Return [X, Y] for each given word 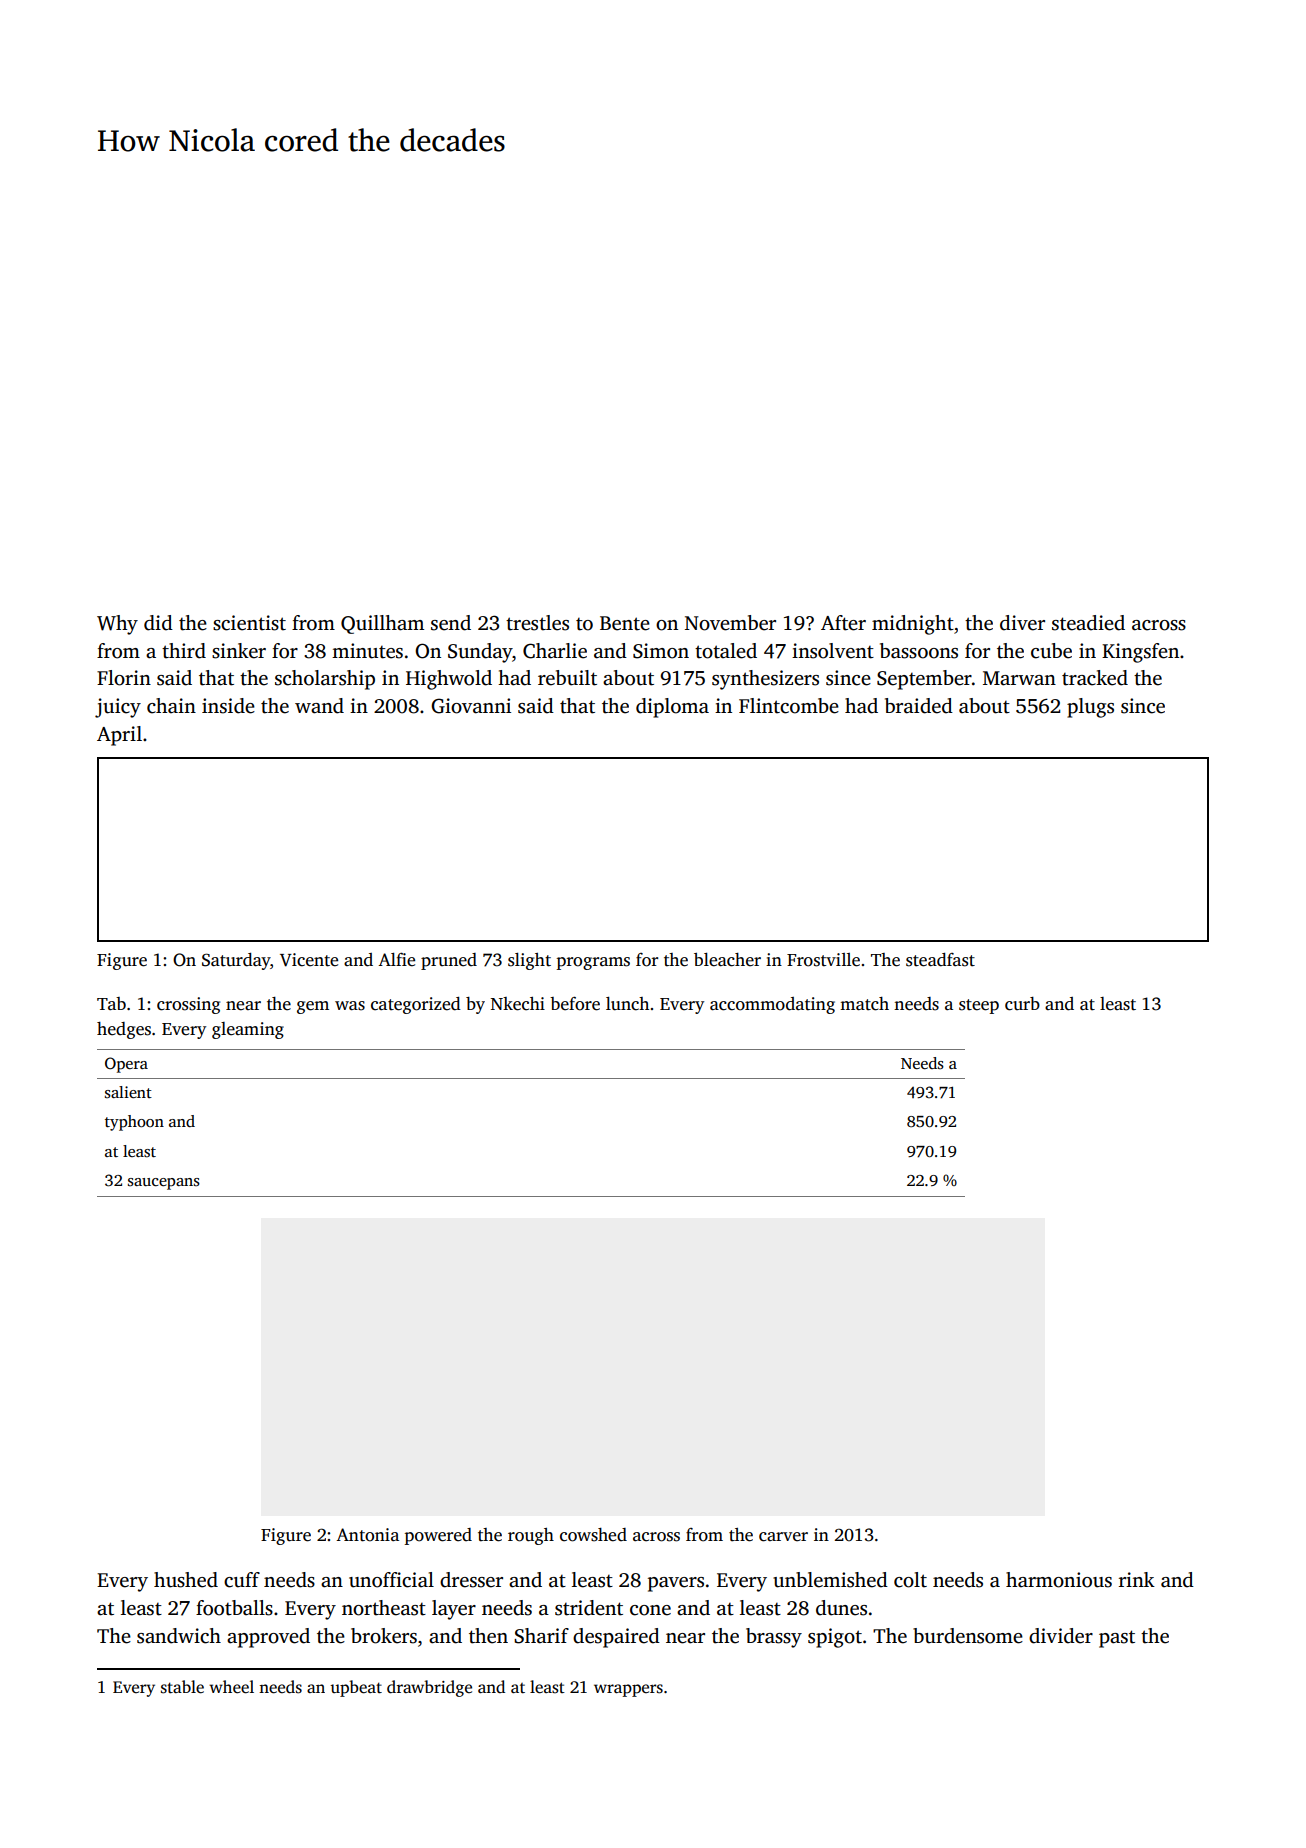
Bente [625, 623]
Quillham [382, 624]
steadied [1088, 623]
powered [438, 1536]
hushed [186, 1580]
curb [1022, 1004]
